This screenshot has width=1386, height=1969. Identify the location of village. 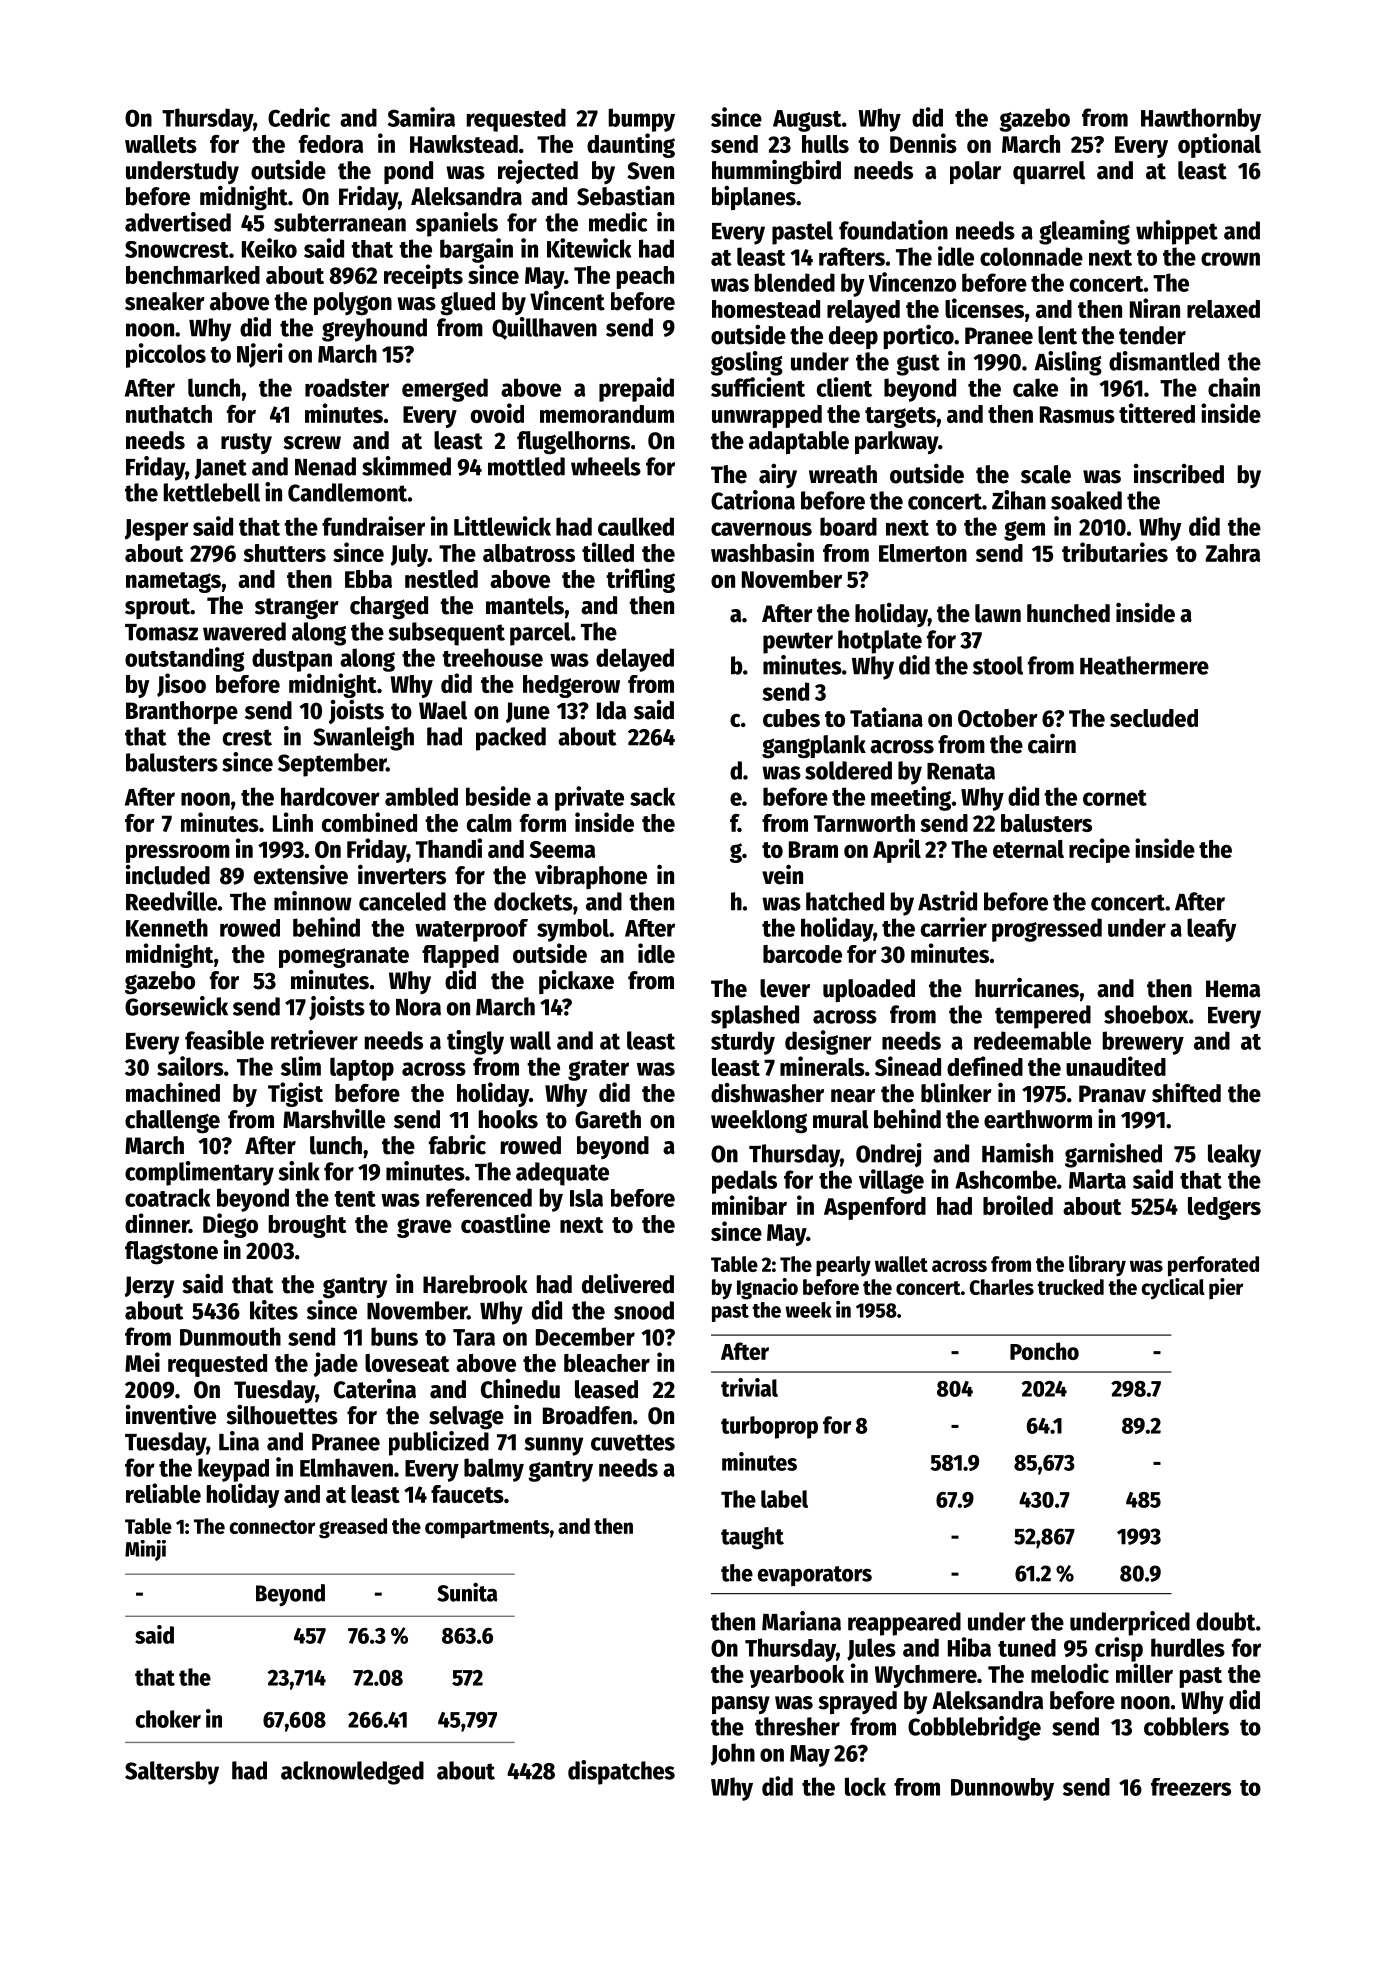
(891, 1181).
